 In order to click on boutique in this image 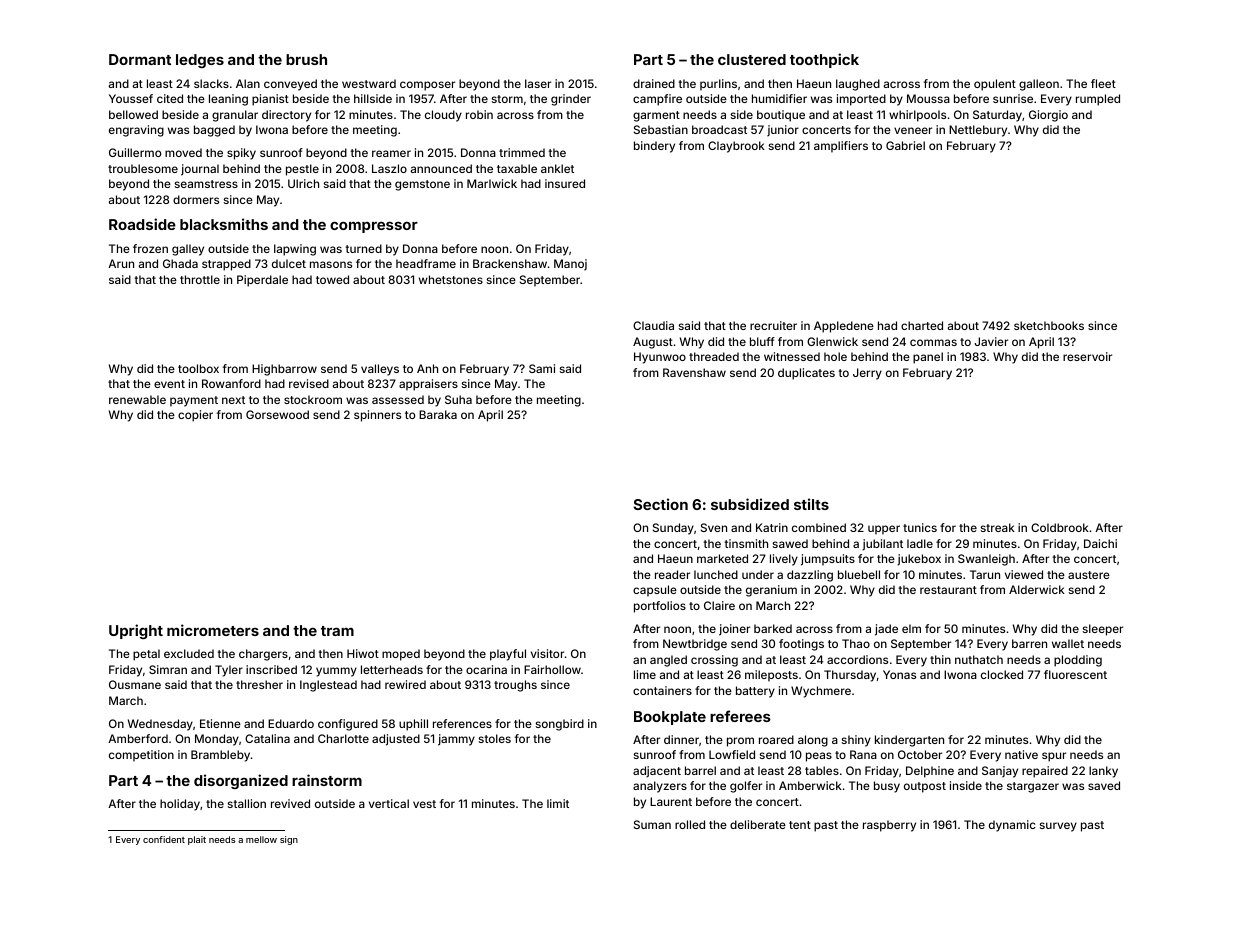, I will do `click(781, 116)`.
